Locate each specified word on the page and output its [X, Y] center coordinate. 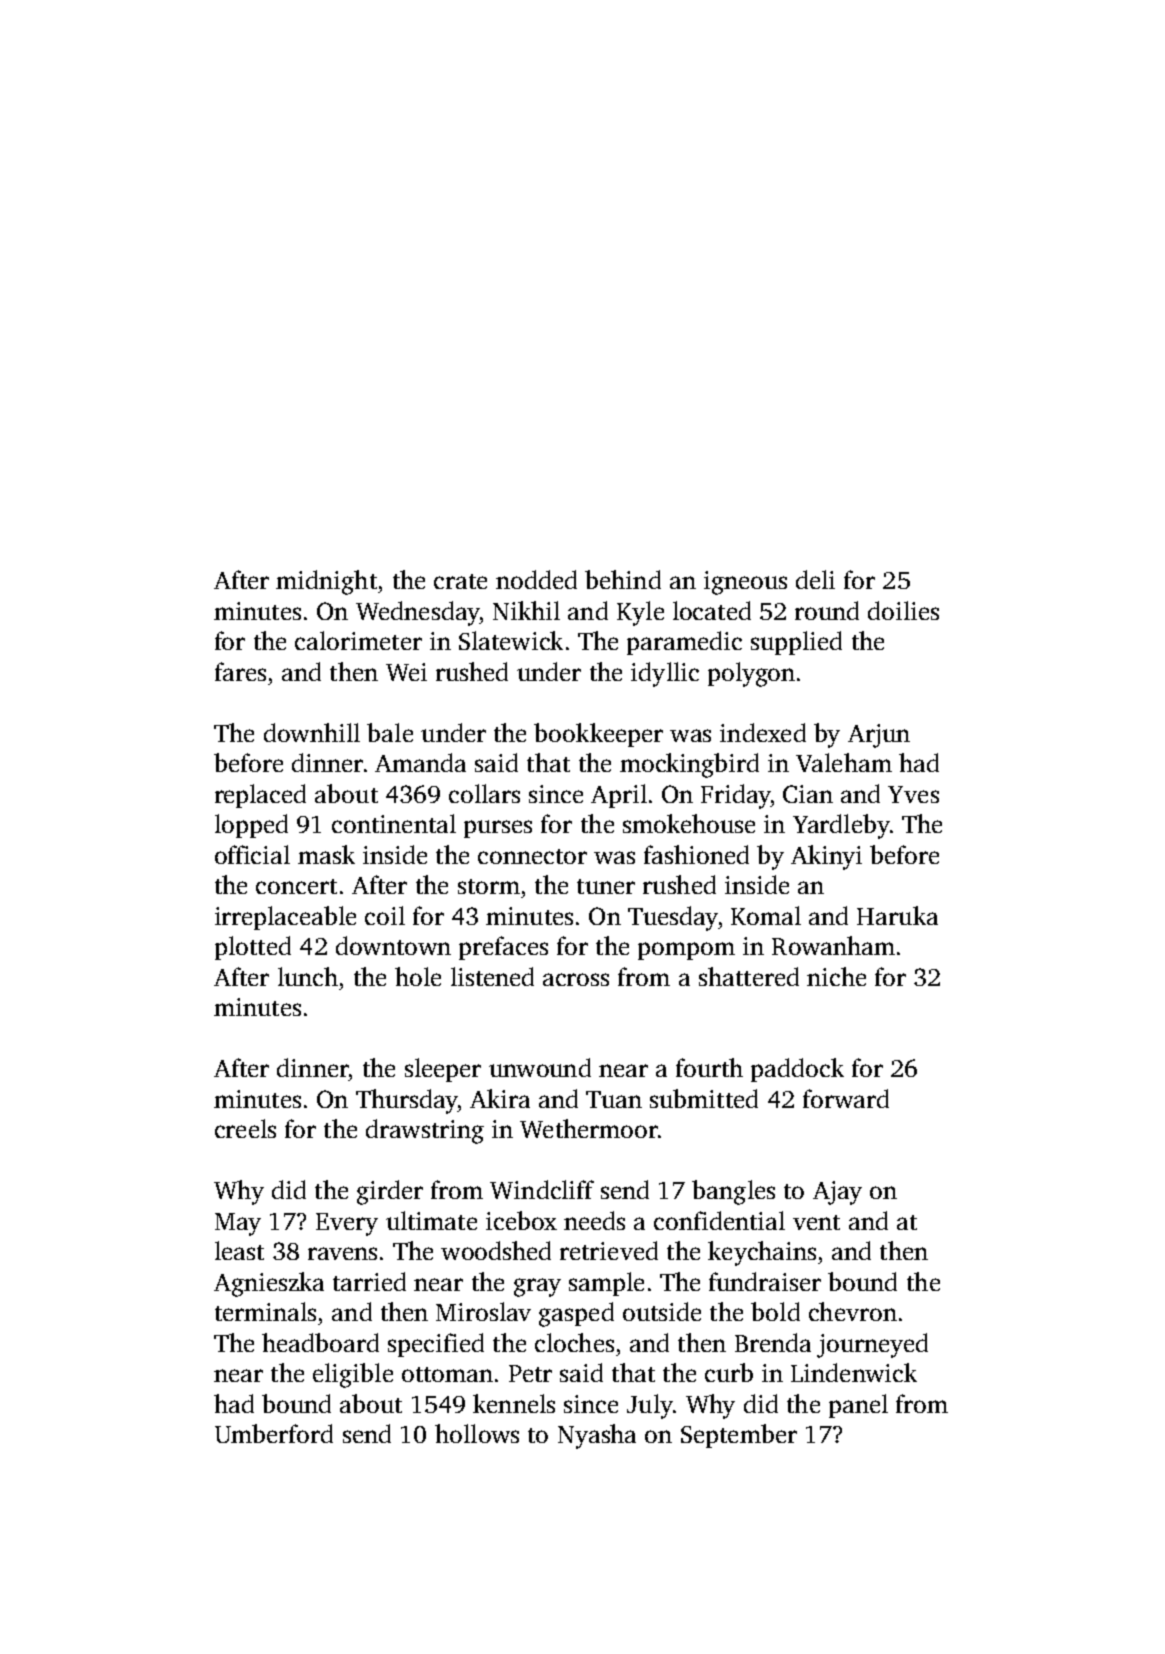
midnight [326, 582]
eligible [353, 1375]
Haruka [897, 915]
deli [815, 579]
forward [846, 1098]
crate [460, 581]
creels [245, 1128]
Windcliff [542, 1189]
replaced [260, 796]
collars [484, 793]
